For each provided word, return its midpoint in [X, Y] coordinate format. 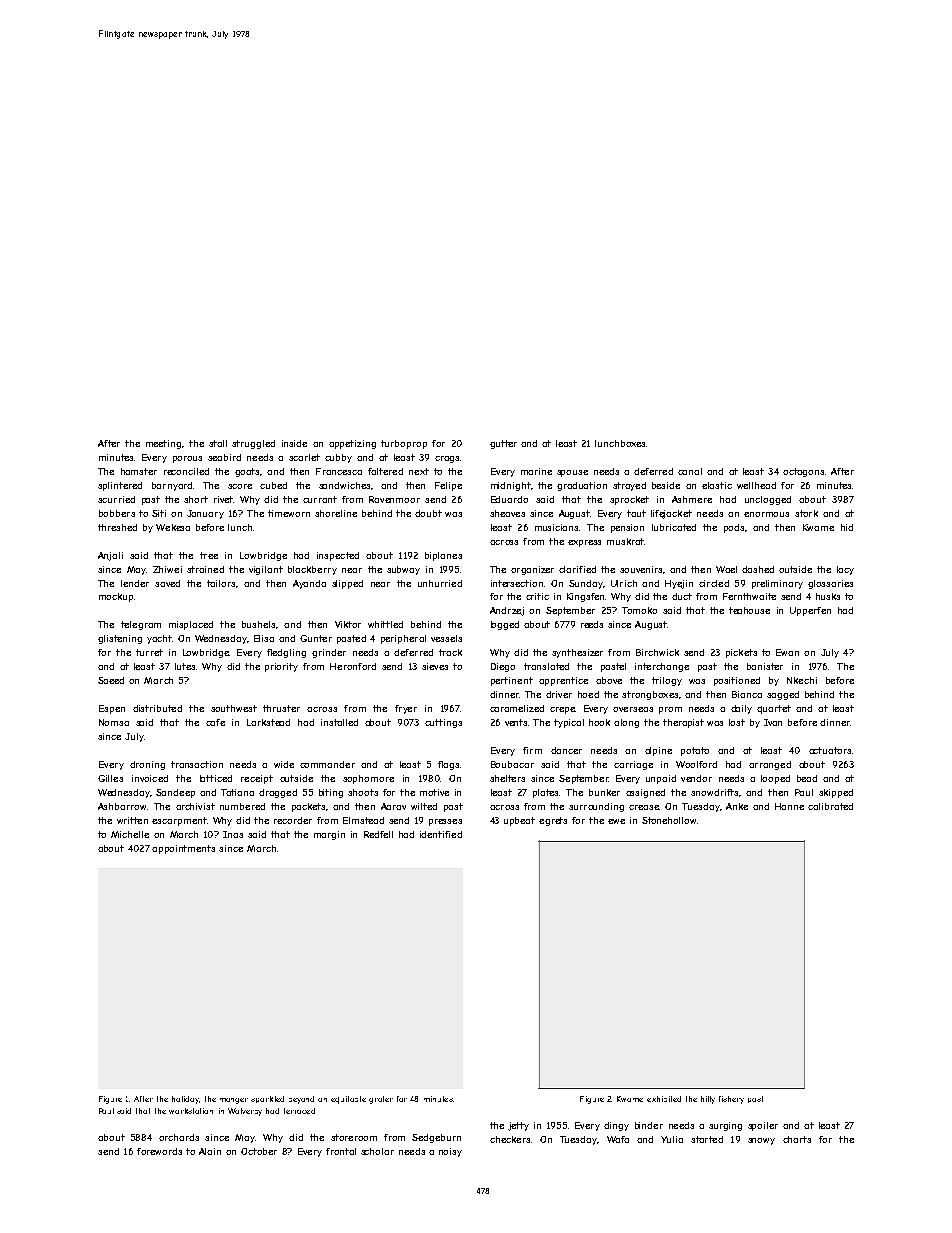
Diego [503, 667]
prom [670, 710]
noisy [450, 1152]
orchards [179, 1137]
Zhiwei [167, 569]
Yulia [672, 1139]
